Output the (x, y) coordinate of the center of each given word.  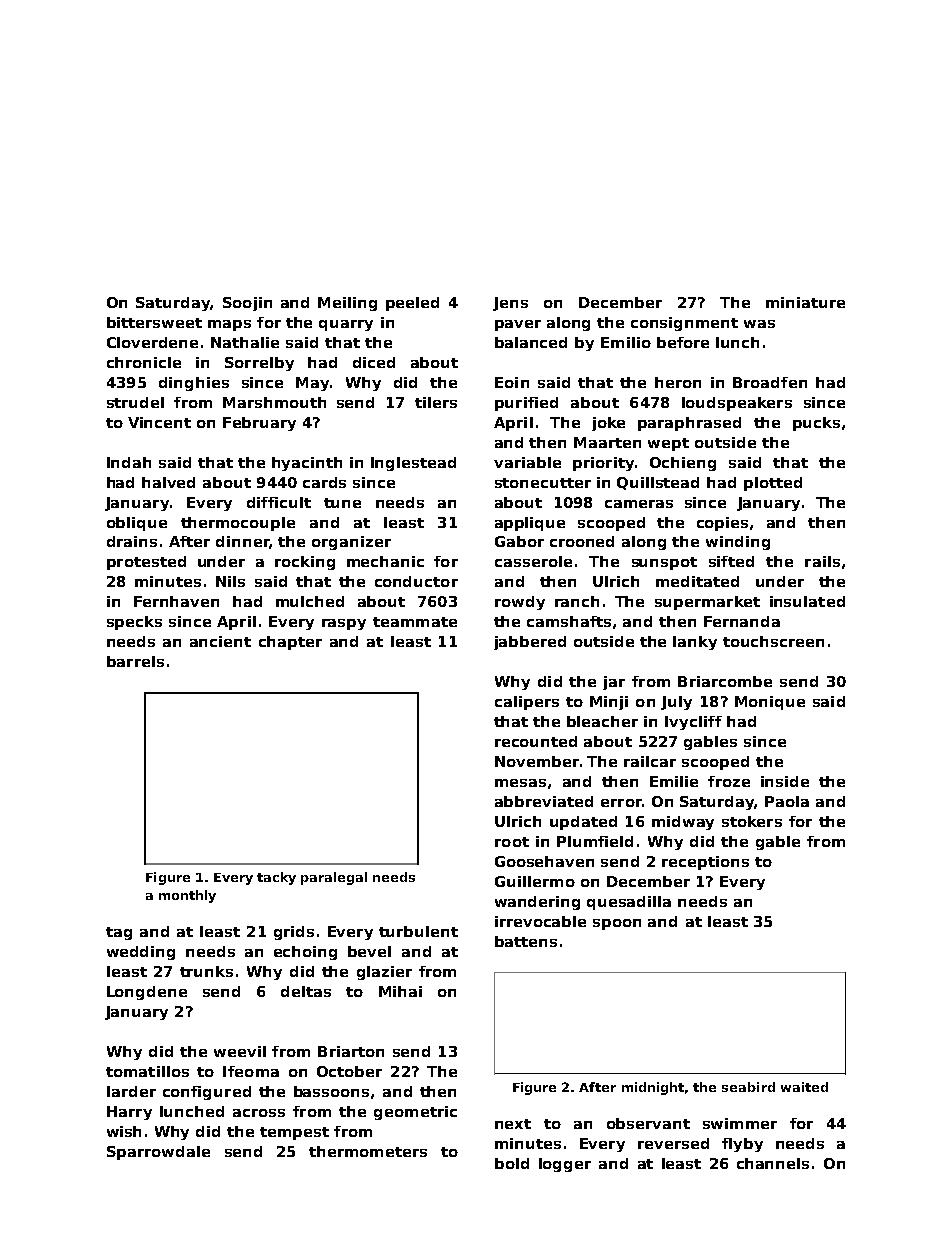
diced (374, 362)
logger (565, 1165)
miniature (805, 302)
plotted (773, 484)
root (512, 842)
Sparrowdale (158, 1153)
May (312, 384)
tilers (436, 402)
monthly (187, 896)
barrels (135, 661)
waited (804, 1087)
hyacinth (307, 464)
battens (526, 941)
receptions (705, 863)
